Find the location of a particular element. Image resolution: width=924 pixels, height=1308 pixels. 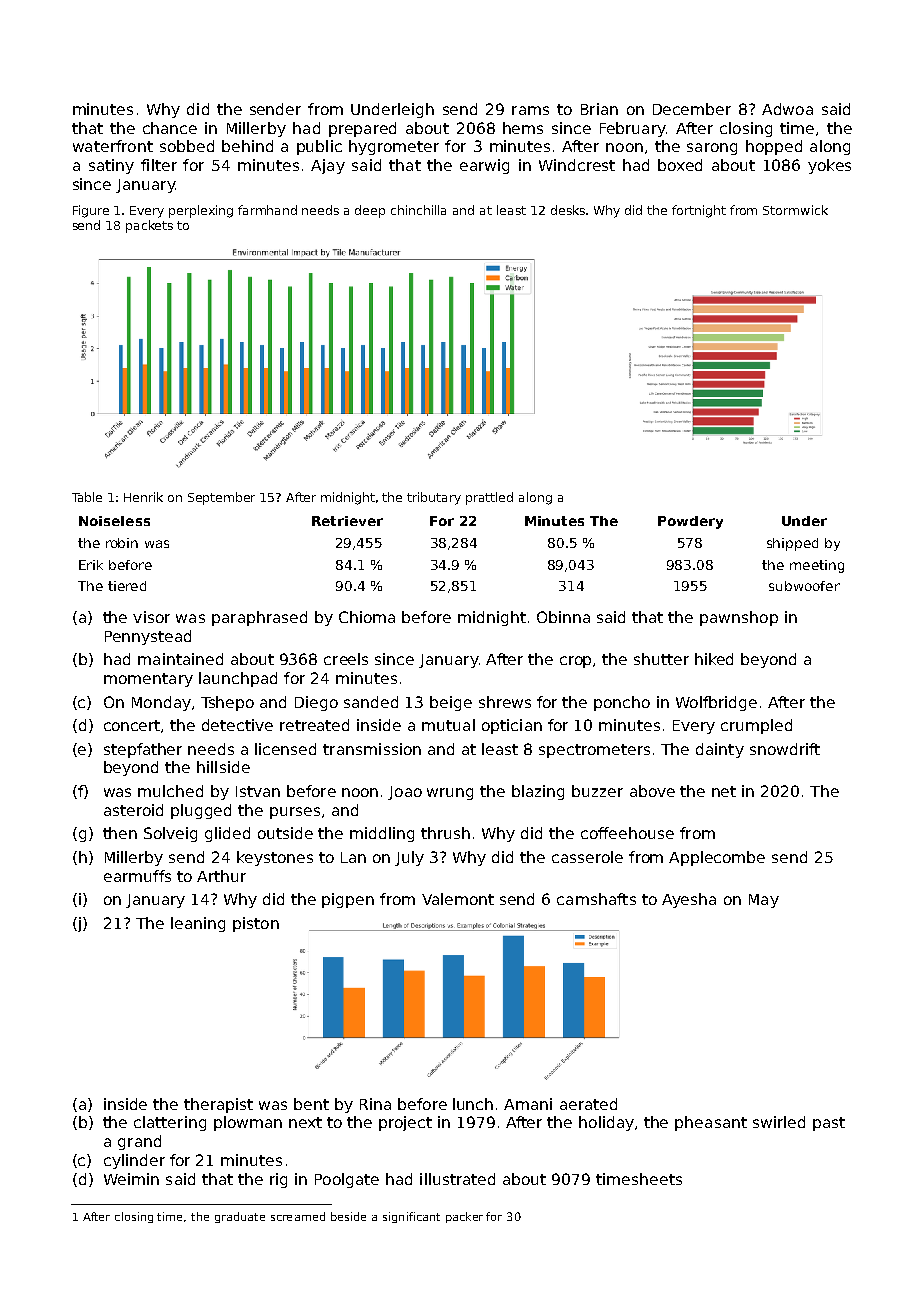

packets is located at coordinates (149, 226).
